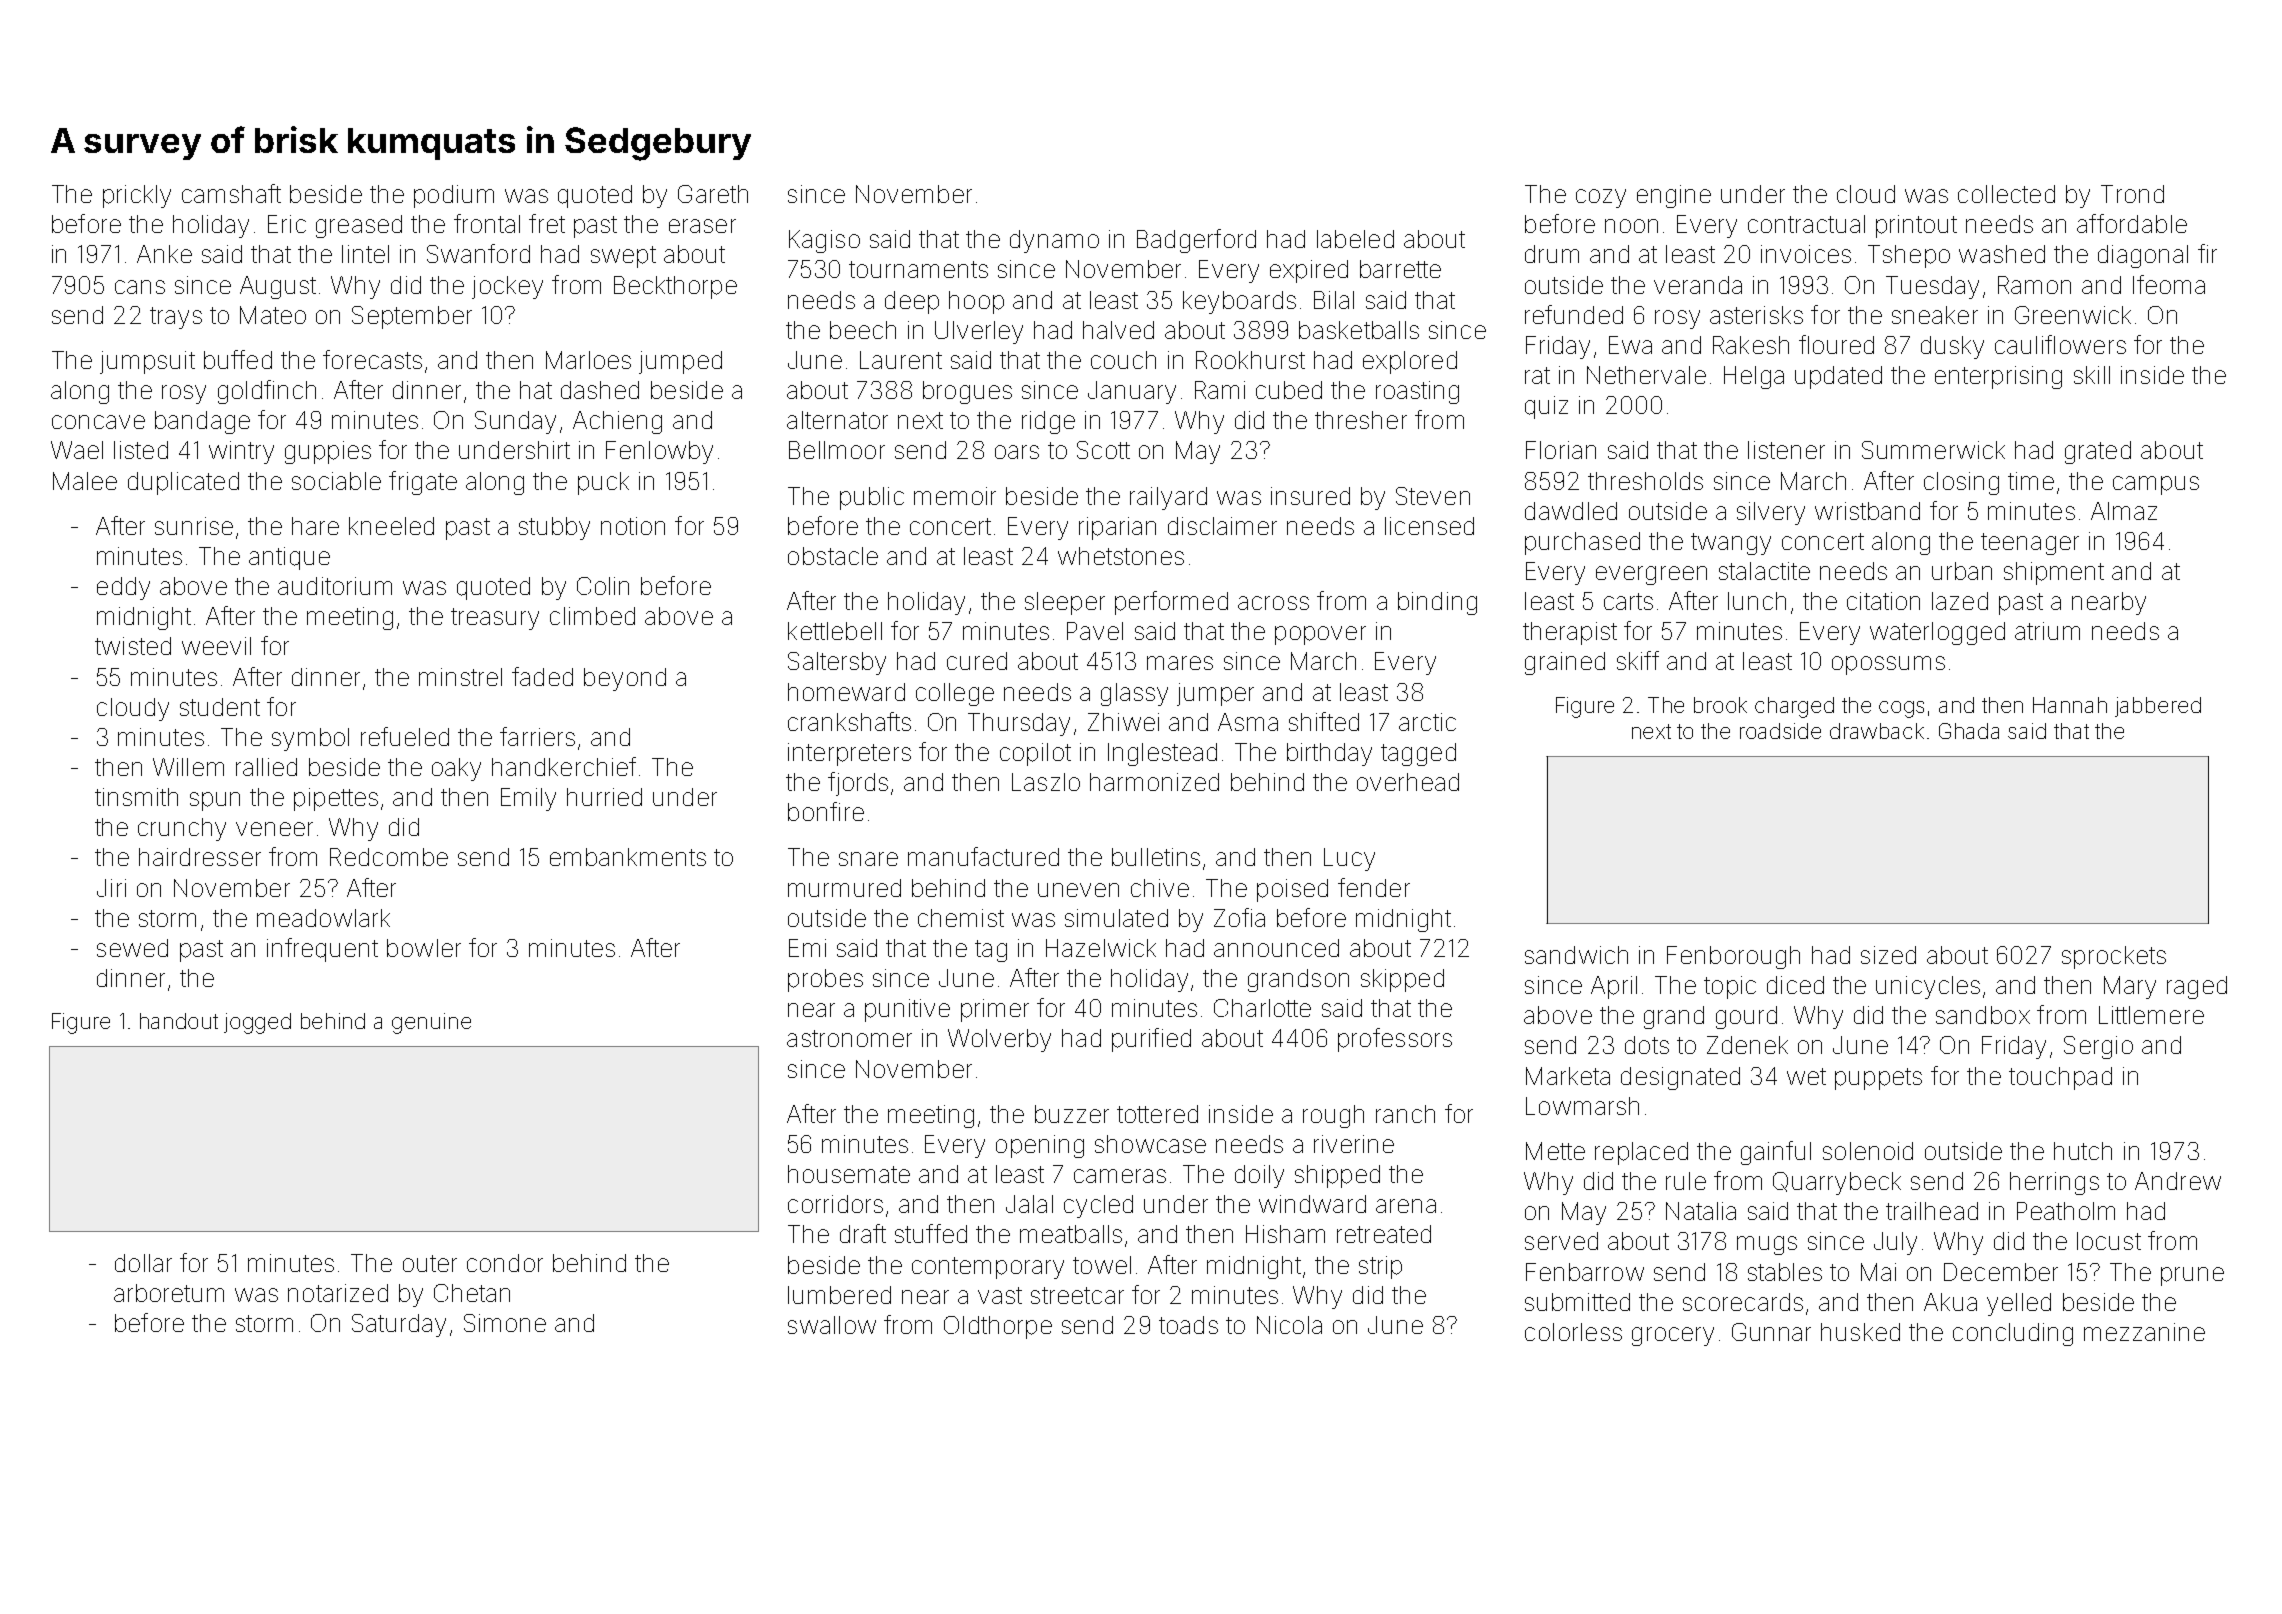  Describe the element at coordinates (1888, 955) in the page. I see `sized` at that location.
